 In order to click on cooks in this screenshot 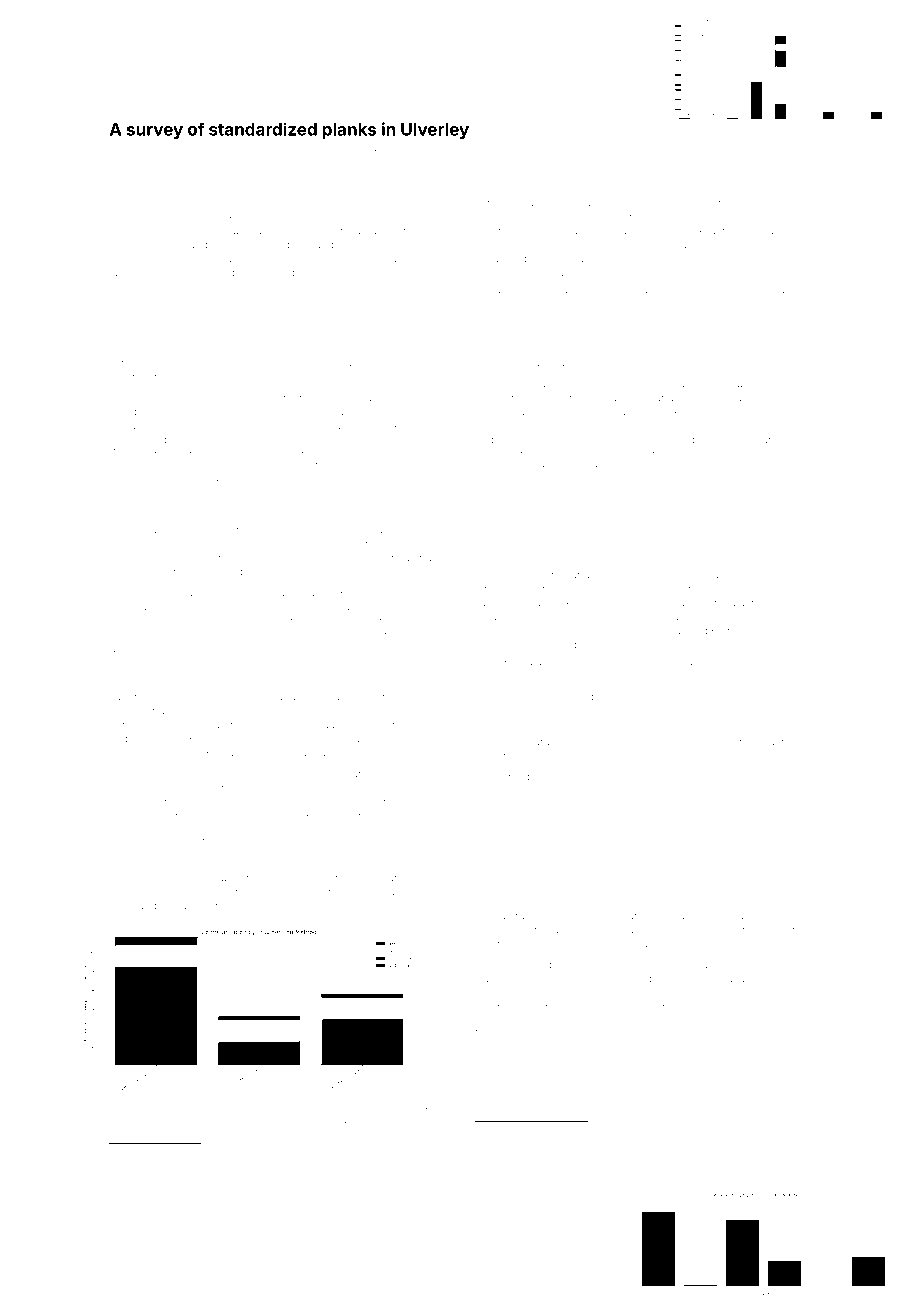, I will do `click(387, 468)`.
